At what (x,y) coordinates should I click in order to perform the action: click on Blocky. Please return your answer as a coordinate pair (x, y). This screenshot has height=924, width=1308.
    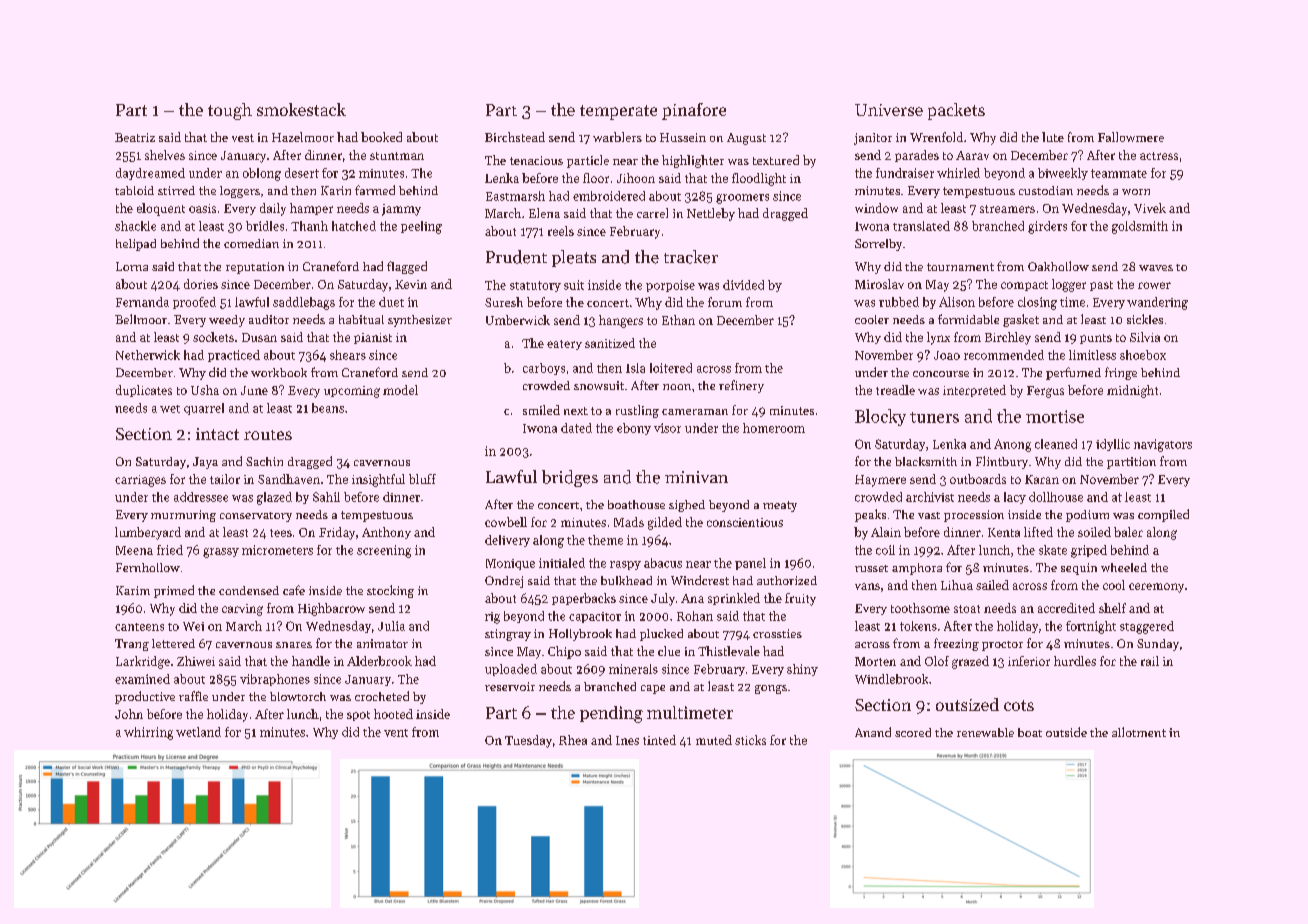
    Looking at the image, I should click on (880, 417).
